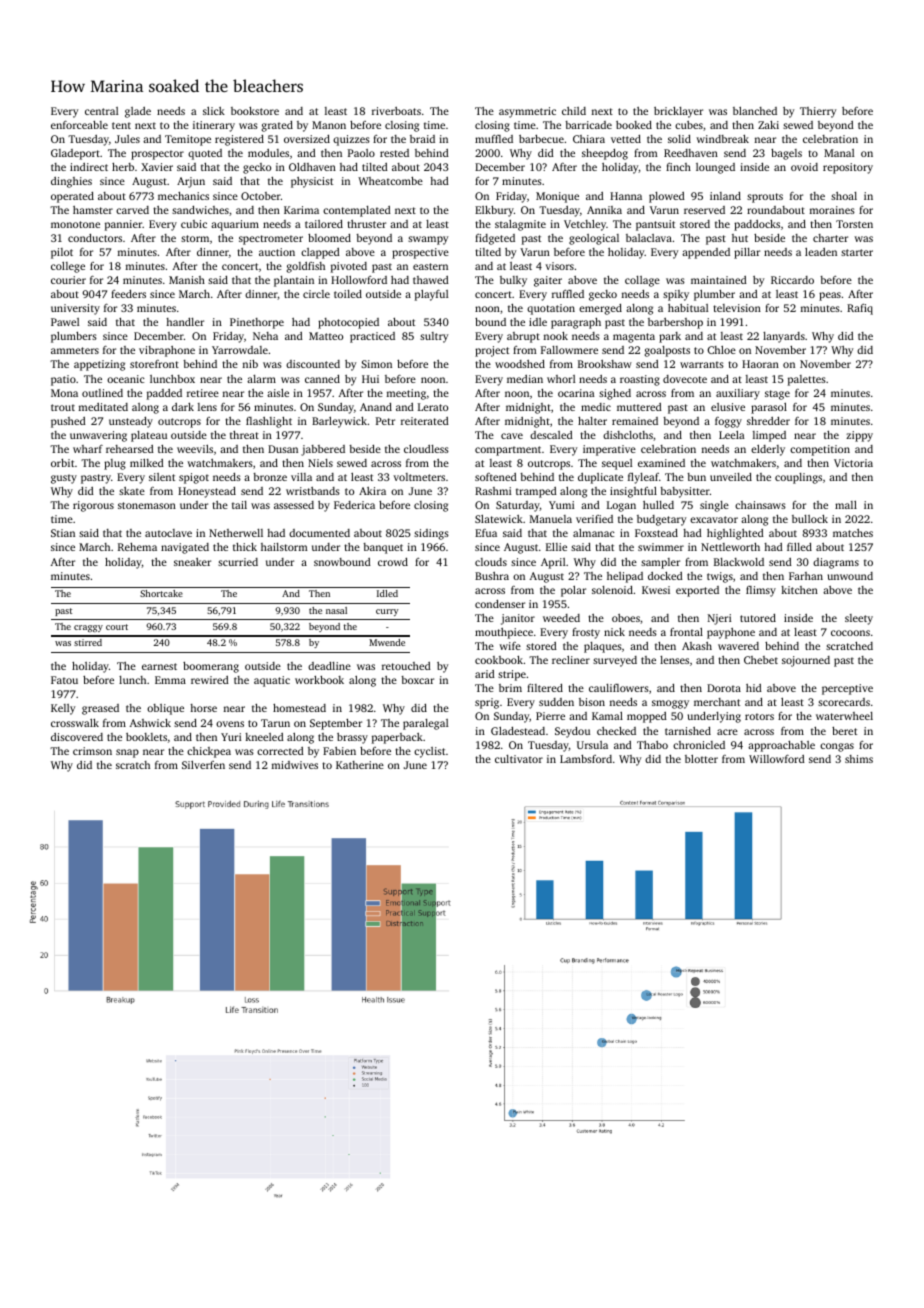 The image size is (924, 1308). I want to click on muttered, so click(639, 407).
